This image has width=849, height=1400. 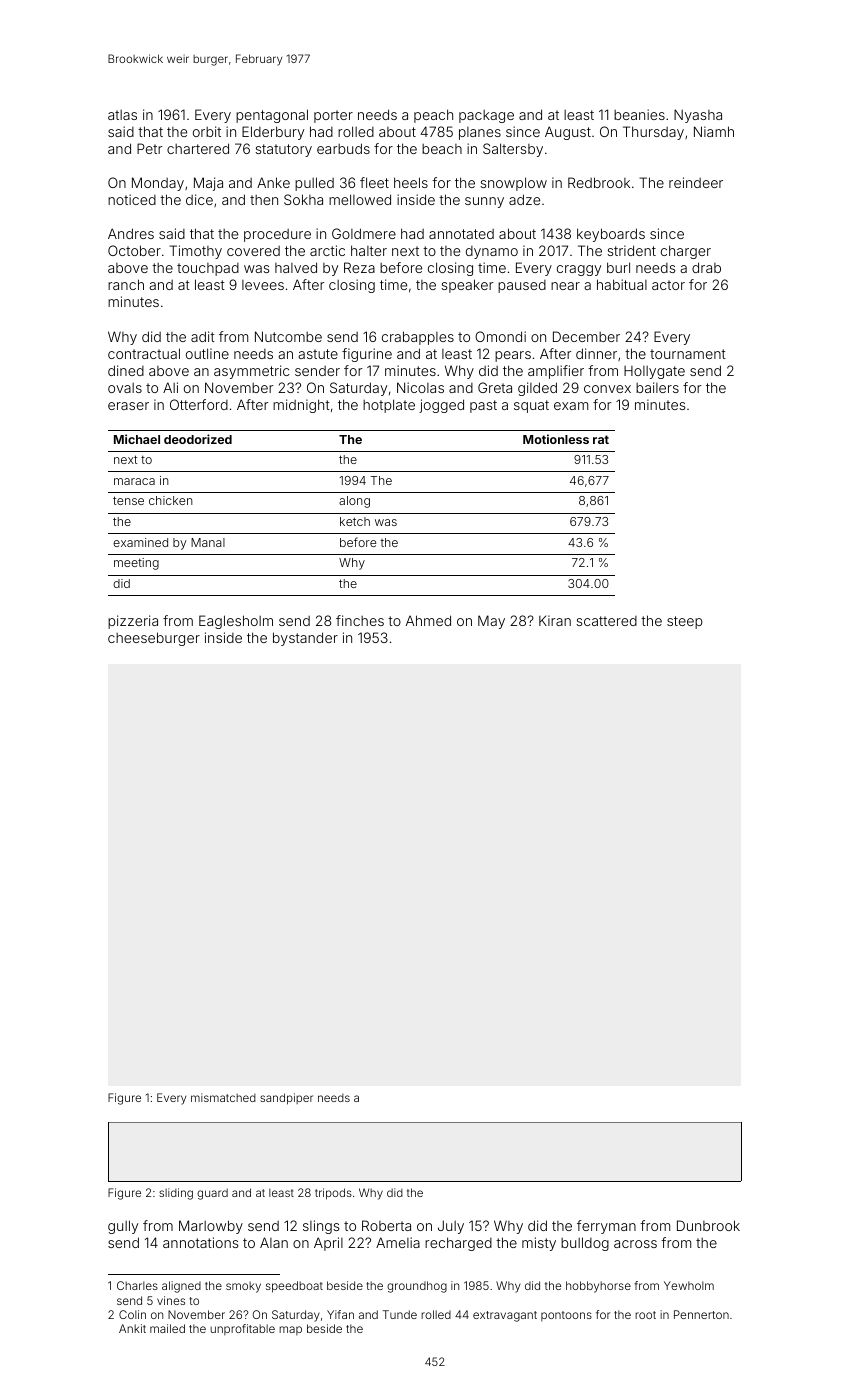 I want to click on Monday, so click(x=158, y=184).
